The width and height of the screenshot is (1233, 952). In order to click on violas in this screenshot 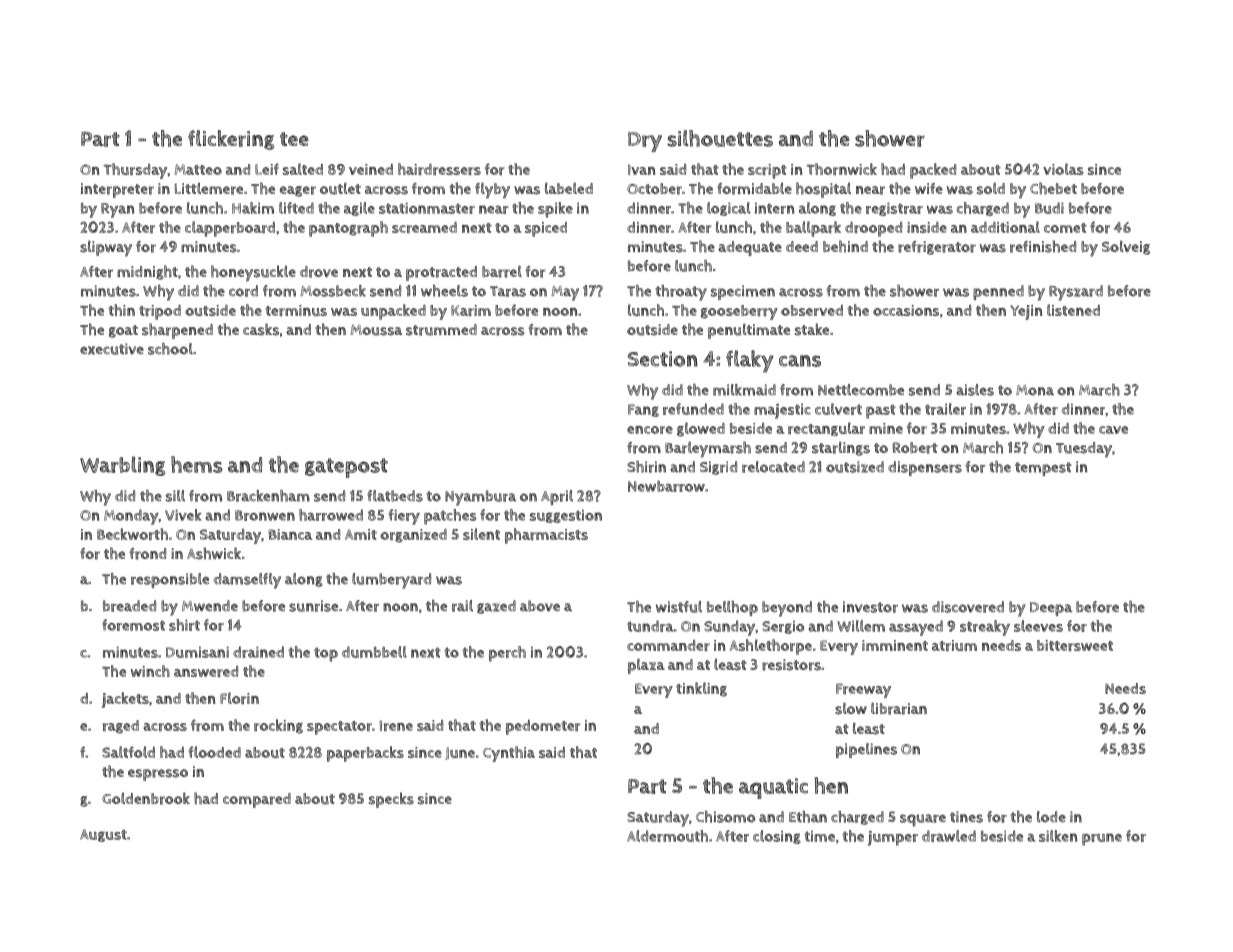, I will do `click(1063, 169)`.
